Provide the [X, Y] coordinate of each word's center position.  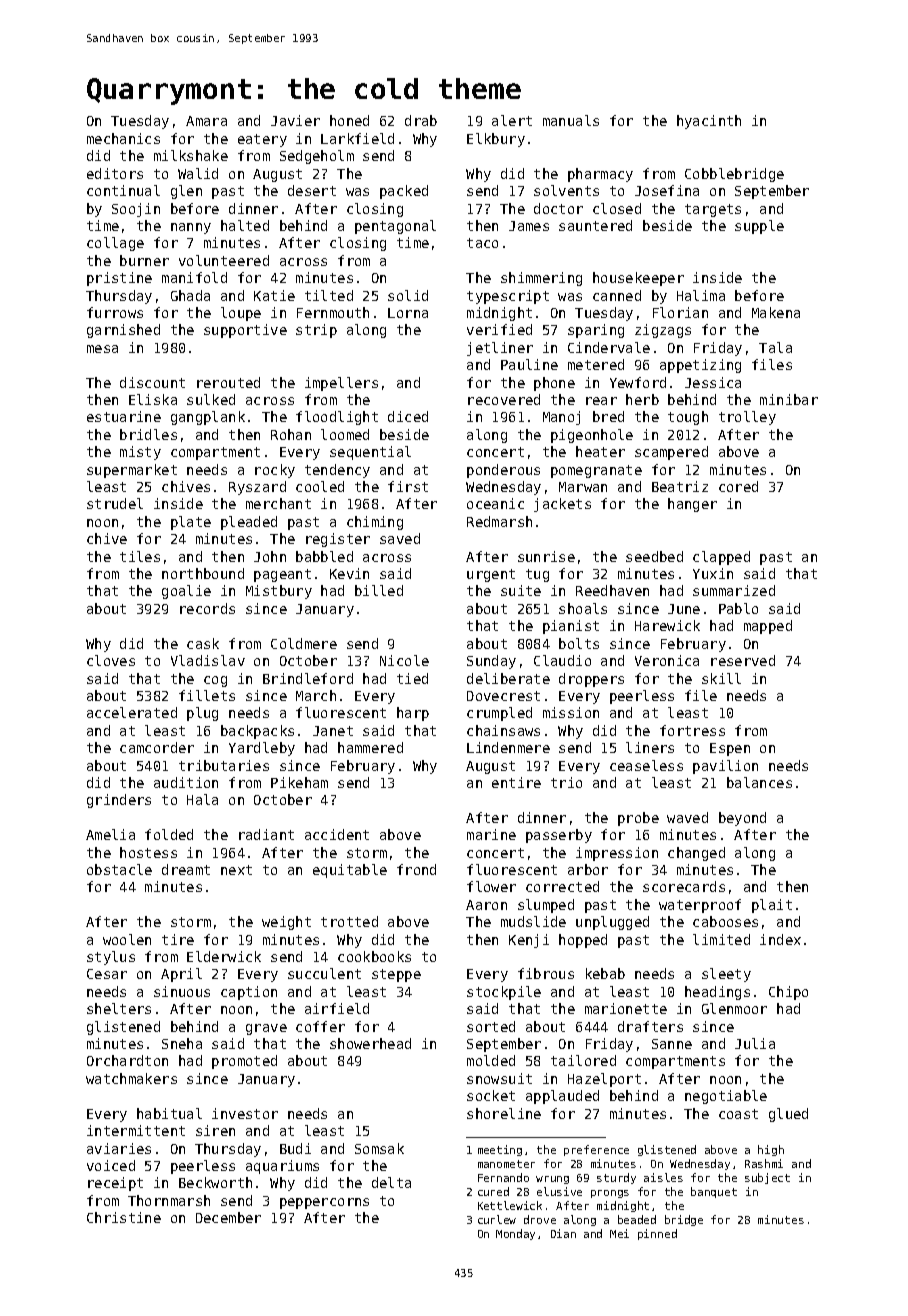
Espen [730, 749]
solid [408, 295]
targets [713, 210]
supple [759, 227]
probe [638, 819]
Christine [124, 1217]
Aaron [486, 905]
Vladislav [208, 660]
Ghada [190, 295]
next [236, 870]
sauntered [595, 225]
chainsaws [503, 730]
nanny [191, 228]
